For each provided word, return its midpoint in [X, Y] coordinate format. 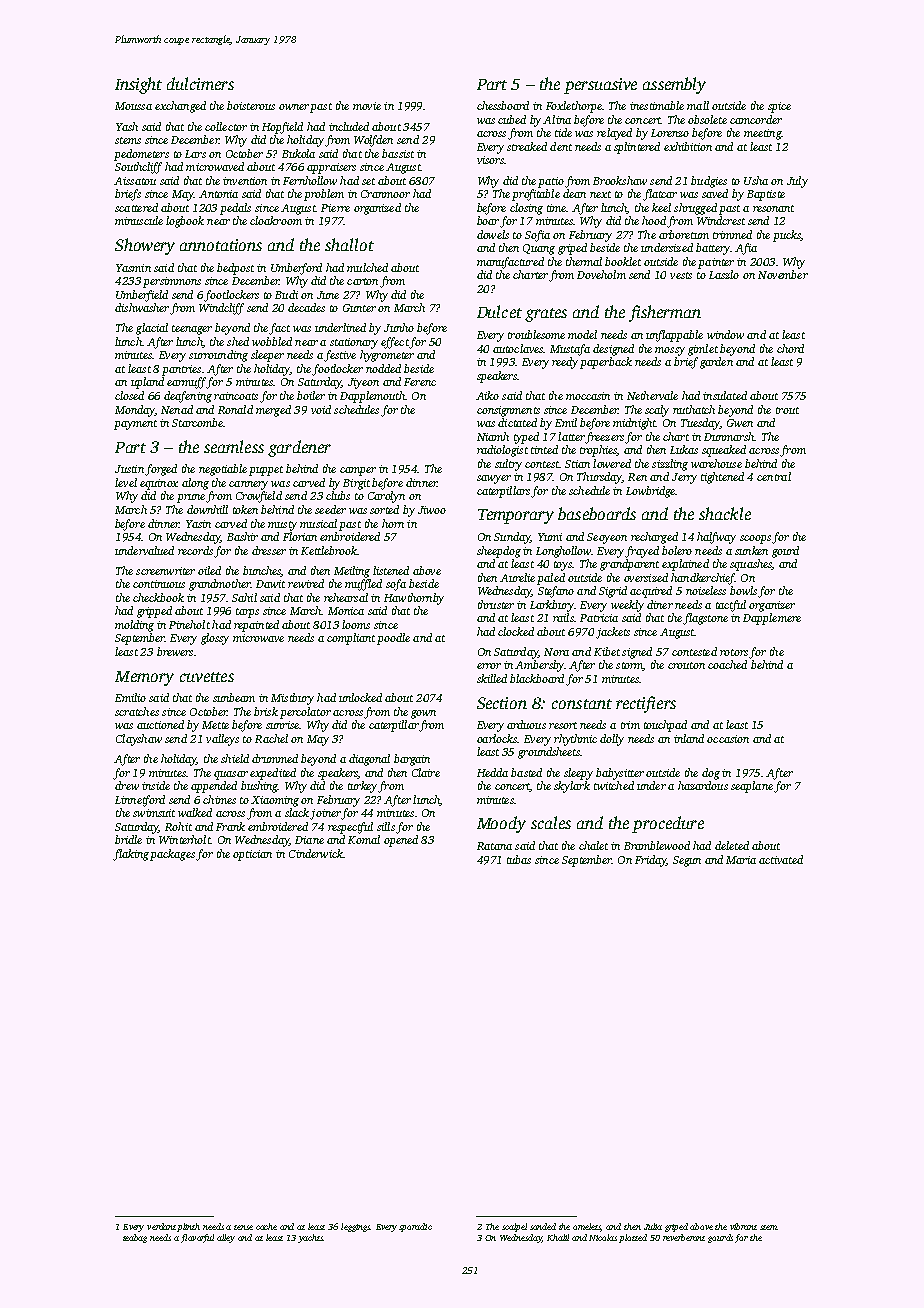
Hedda [492, 772]
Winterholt [184, 839]
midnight [634, 424]
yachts [310, 1238]
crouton [686, 665]
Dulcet [499, 311]
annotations [221, 245]
